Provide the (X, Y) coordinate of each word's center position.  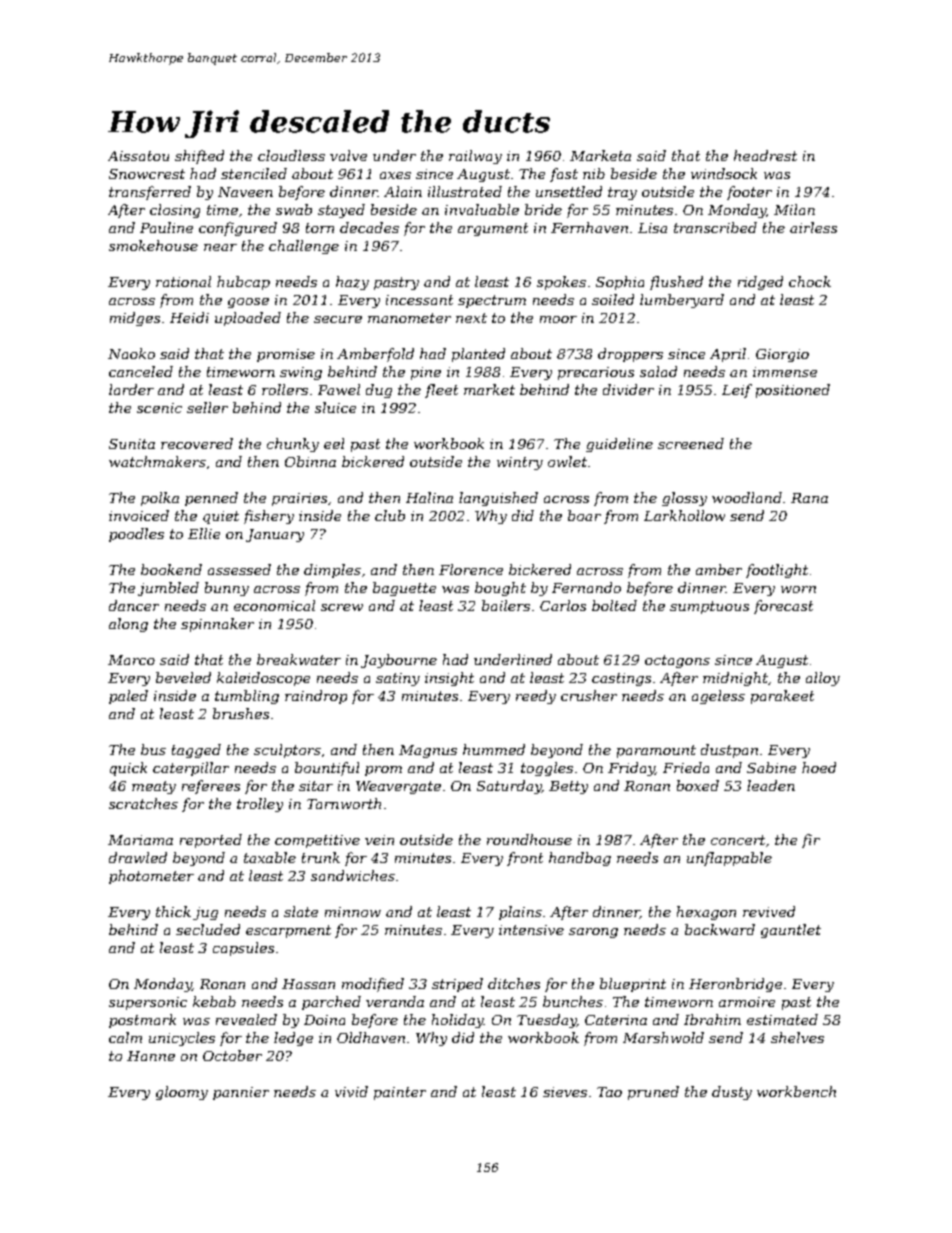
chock (810, 281)
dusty (732, 1093)
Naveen (245, 192)
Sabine (771, 767)
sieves (565, 1092)
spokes (561, 283)
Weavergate (398, 787)
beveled (183, 677)
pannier (241, 1093)
